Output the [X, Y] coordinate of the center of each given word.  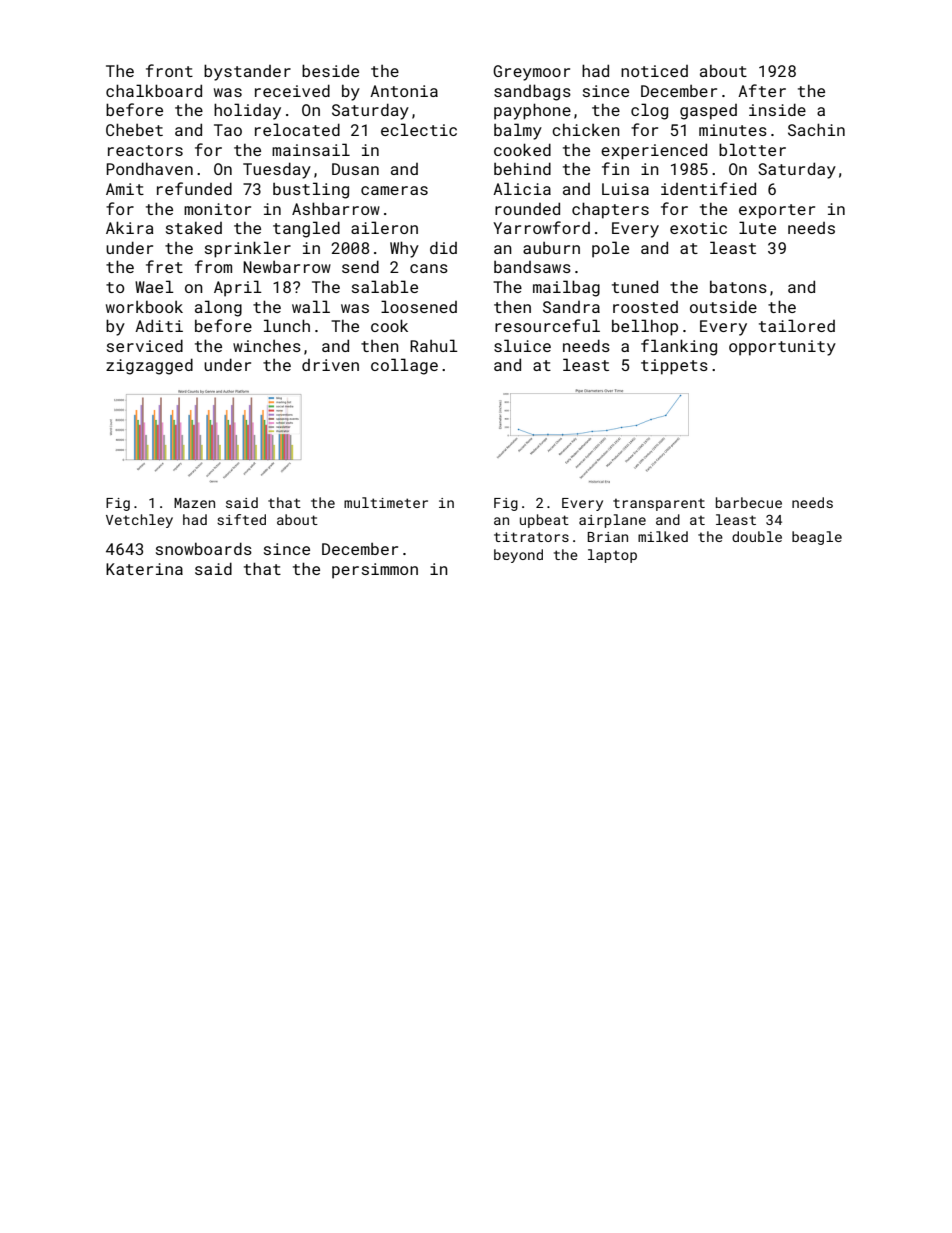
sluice [522, 345]
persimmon [375, 571]
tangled [306, 229]
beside [330, 70]
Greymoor [531, 73]
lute [757, 227]
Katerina [144, 569]
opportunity [782, 348]
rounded [527, 208]
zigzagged [149, 366]
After [762, 90]
